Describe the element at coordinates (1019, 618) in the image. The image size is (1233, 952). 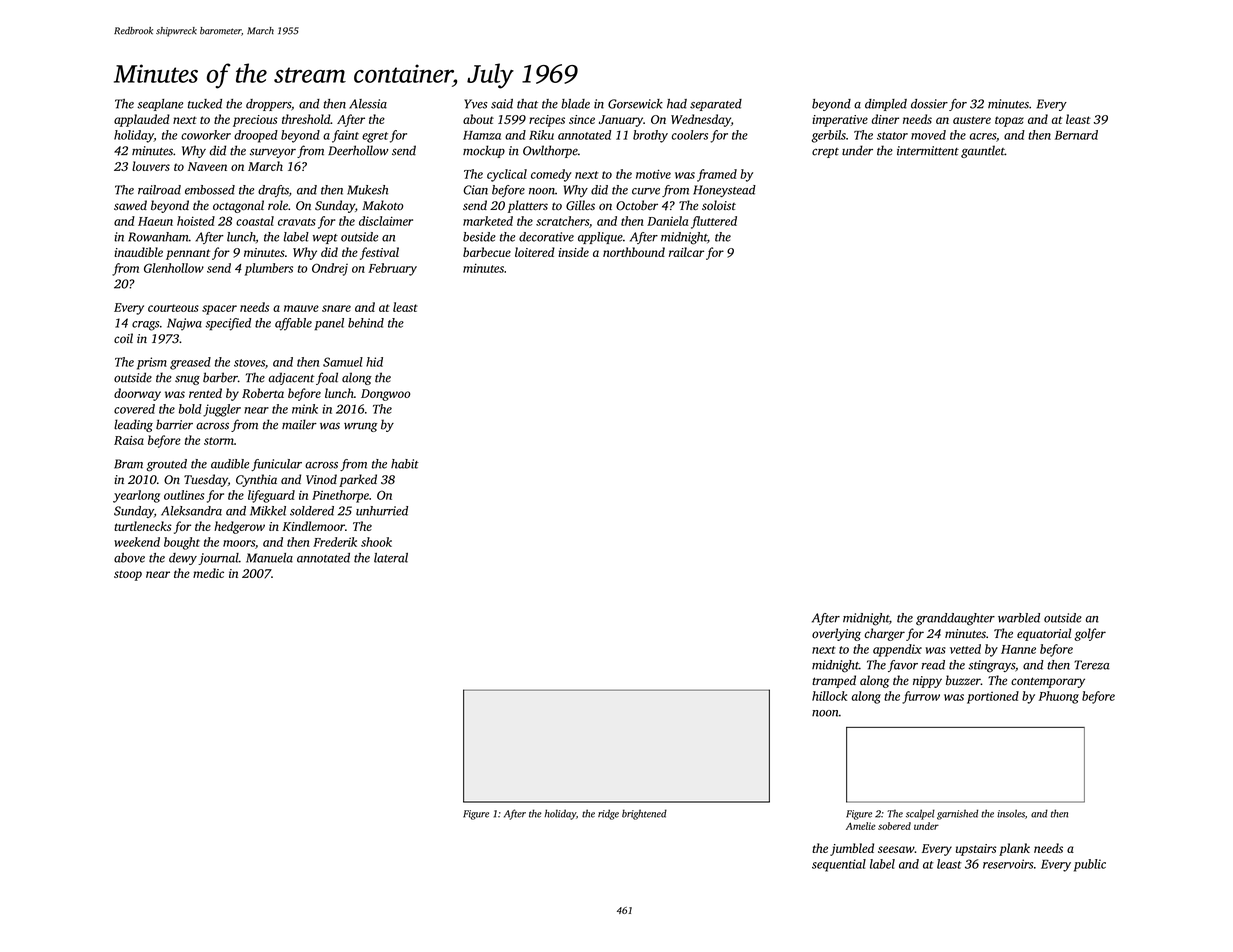
I see `warbled` at that location.
